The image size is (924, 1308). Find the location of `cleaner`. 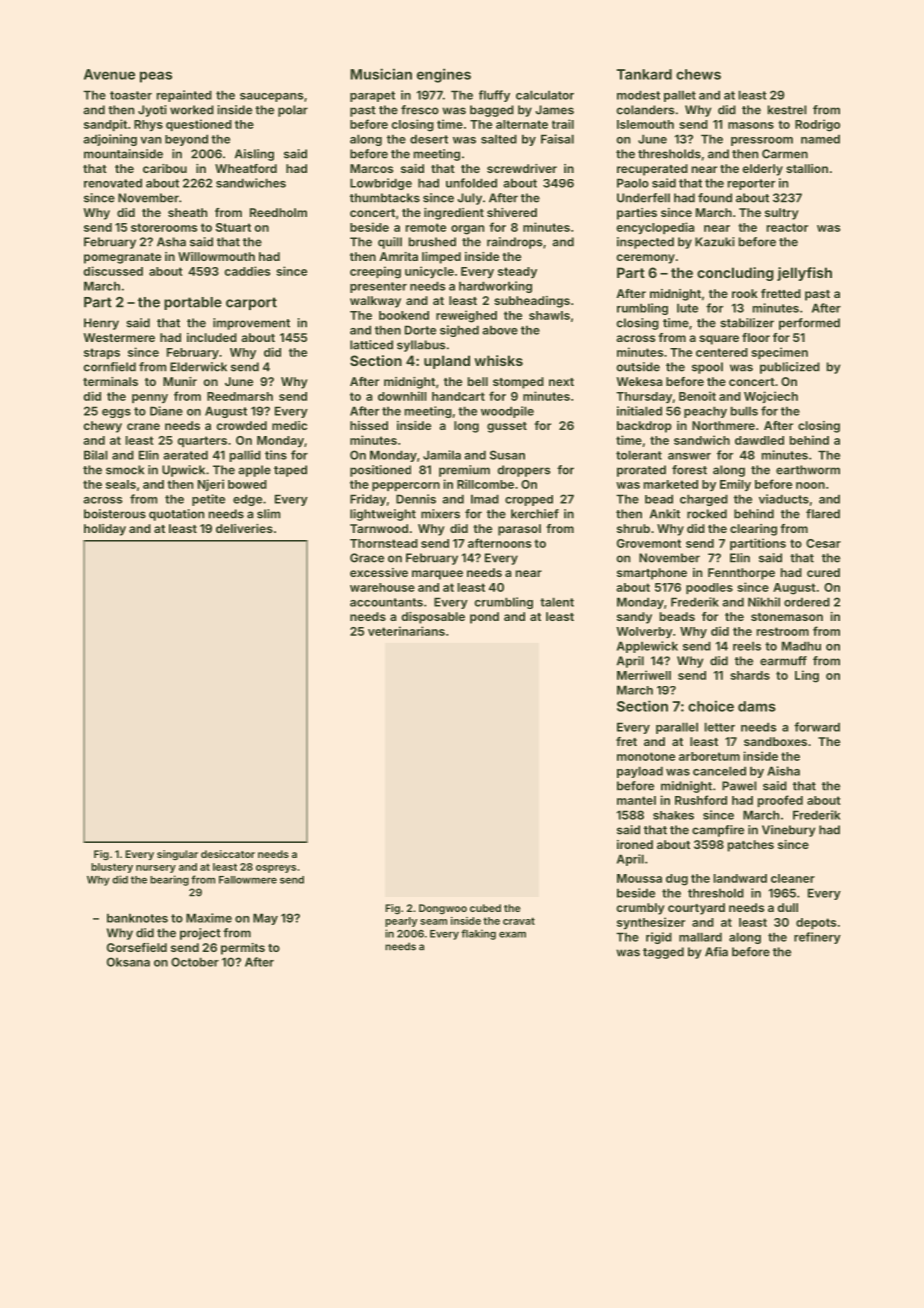

cleaner is located at coordinates (793, 878).
